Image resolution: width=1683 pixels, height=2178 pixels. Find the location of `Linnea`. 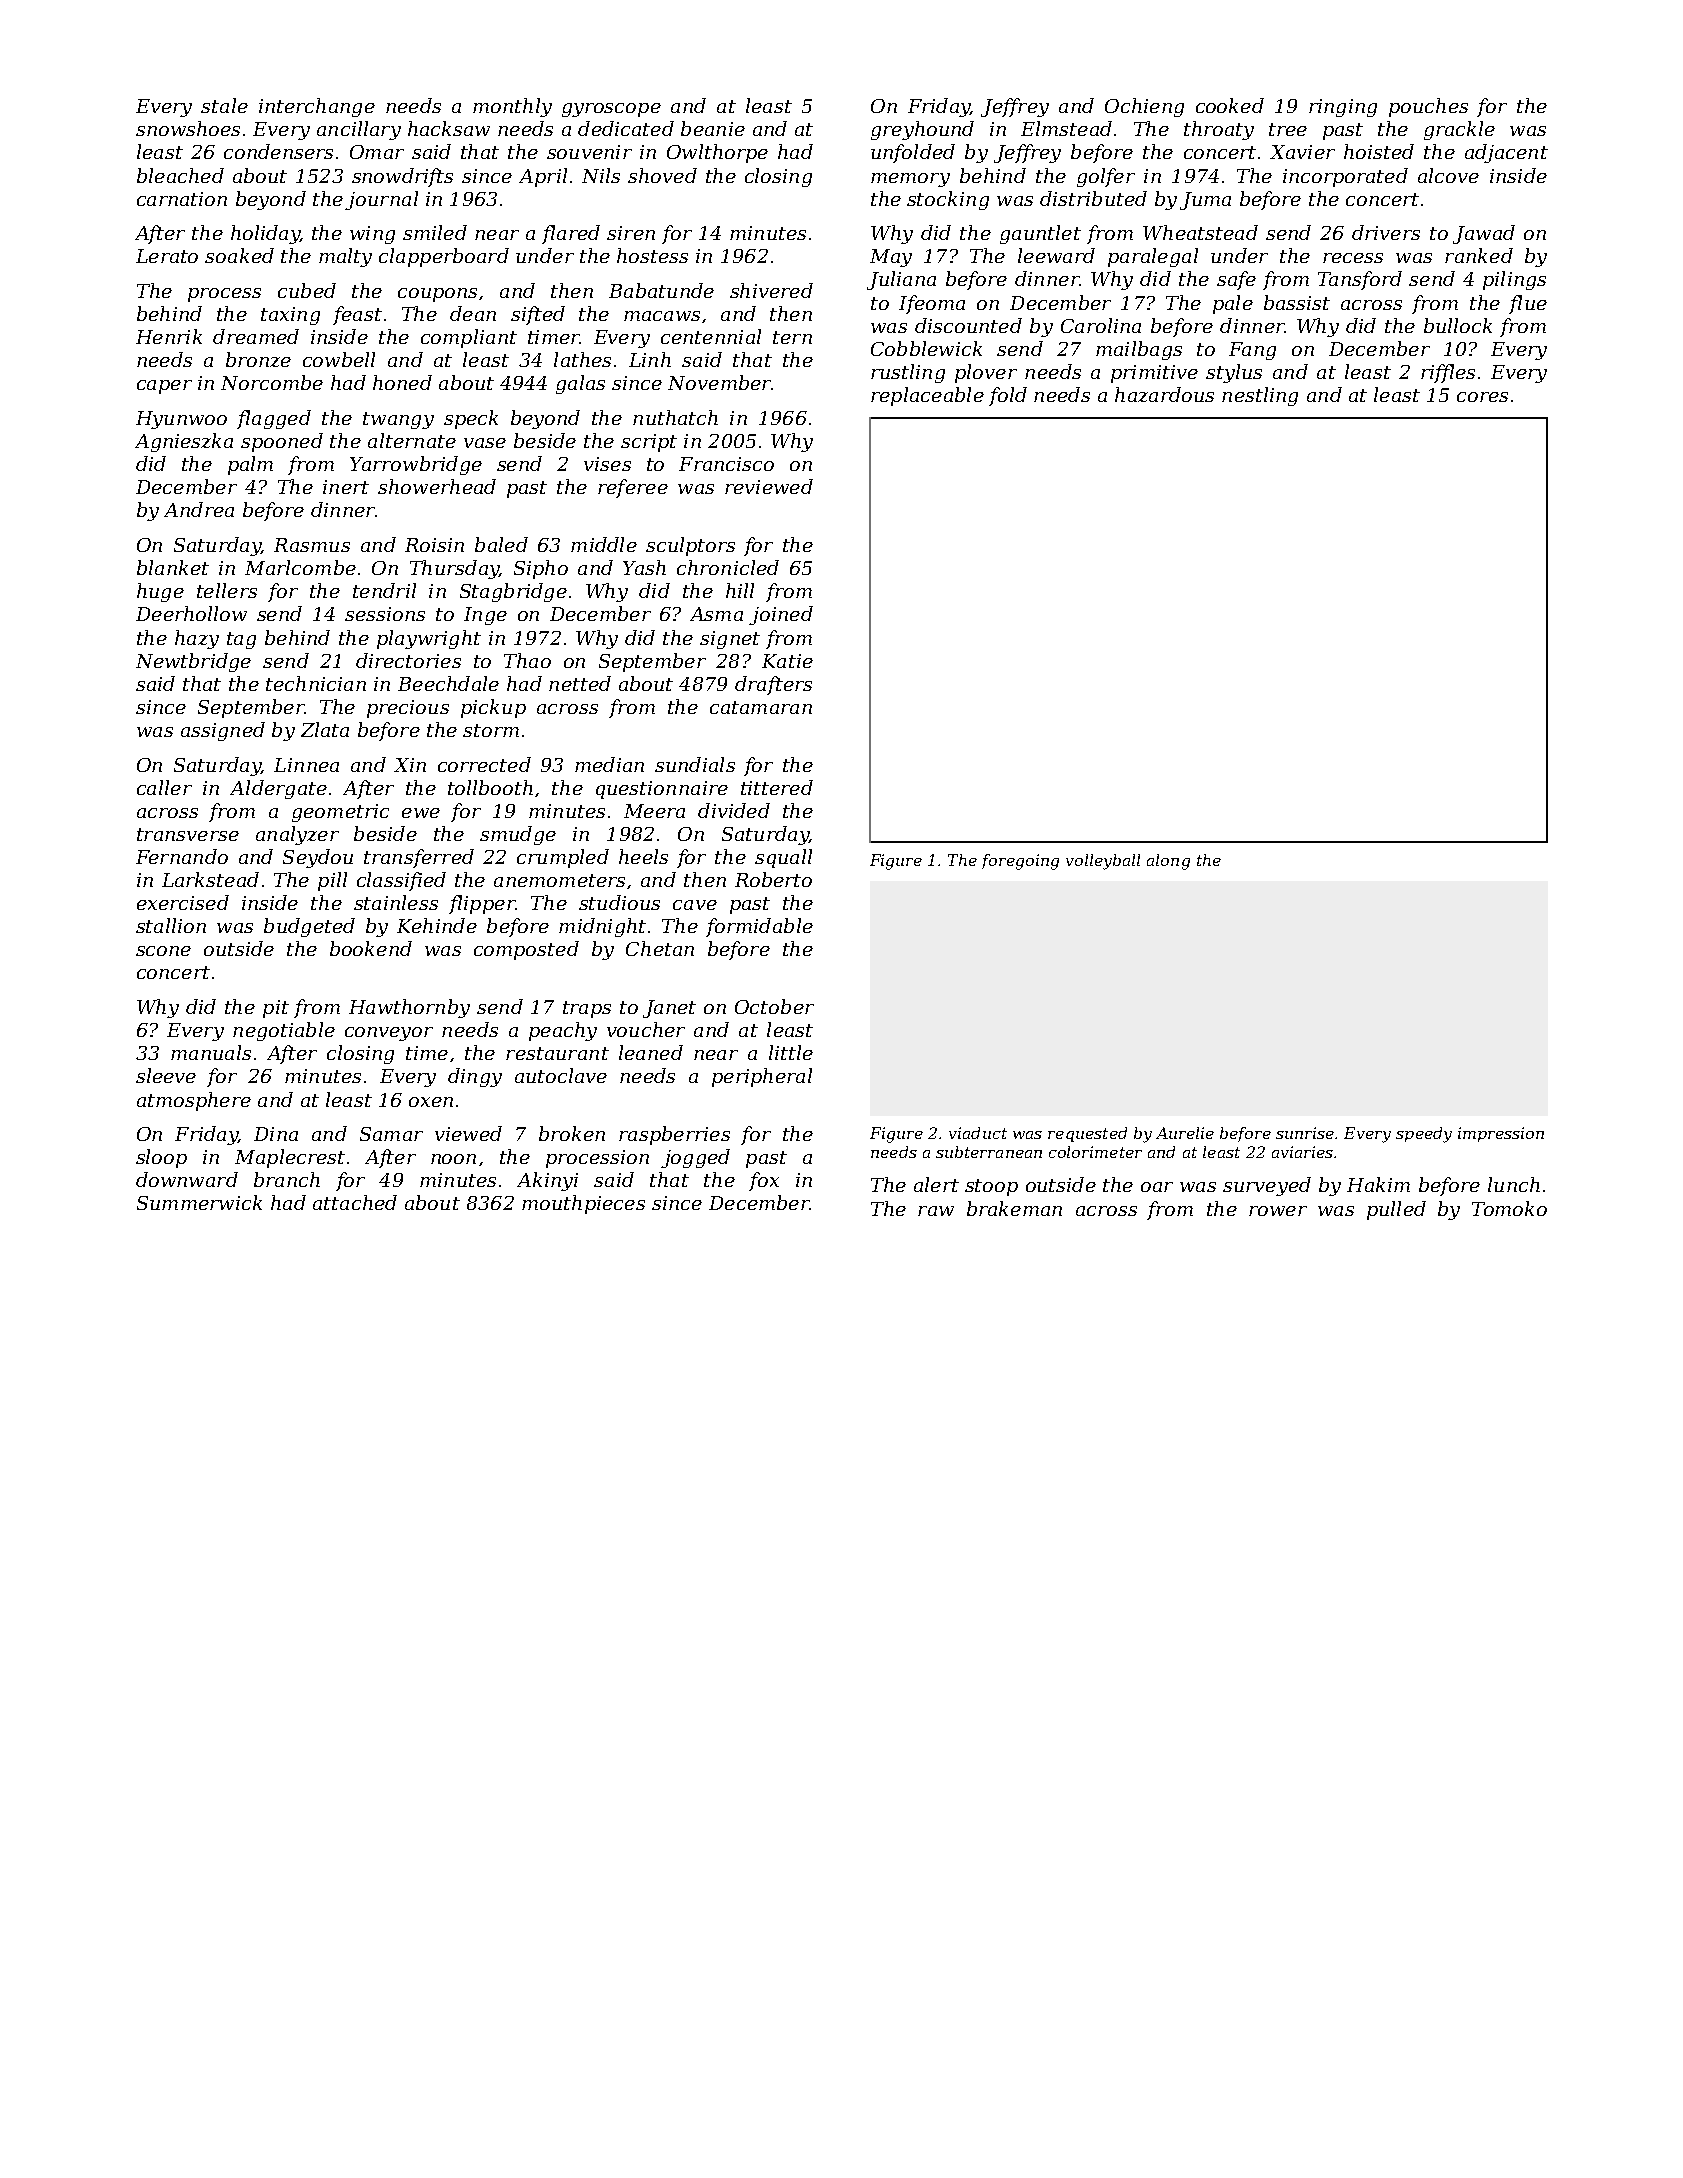

Linnea is located at coordinates (306, 765).
